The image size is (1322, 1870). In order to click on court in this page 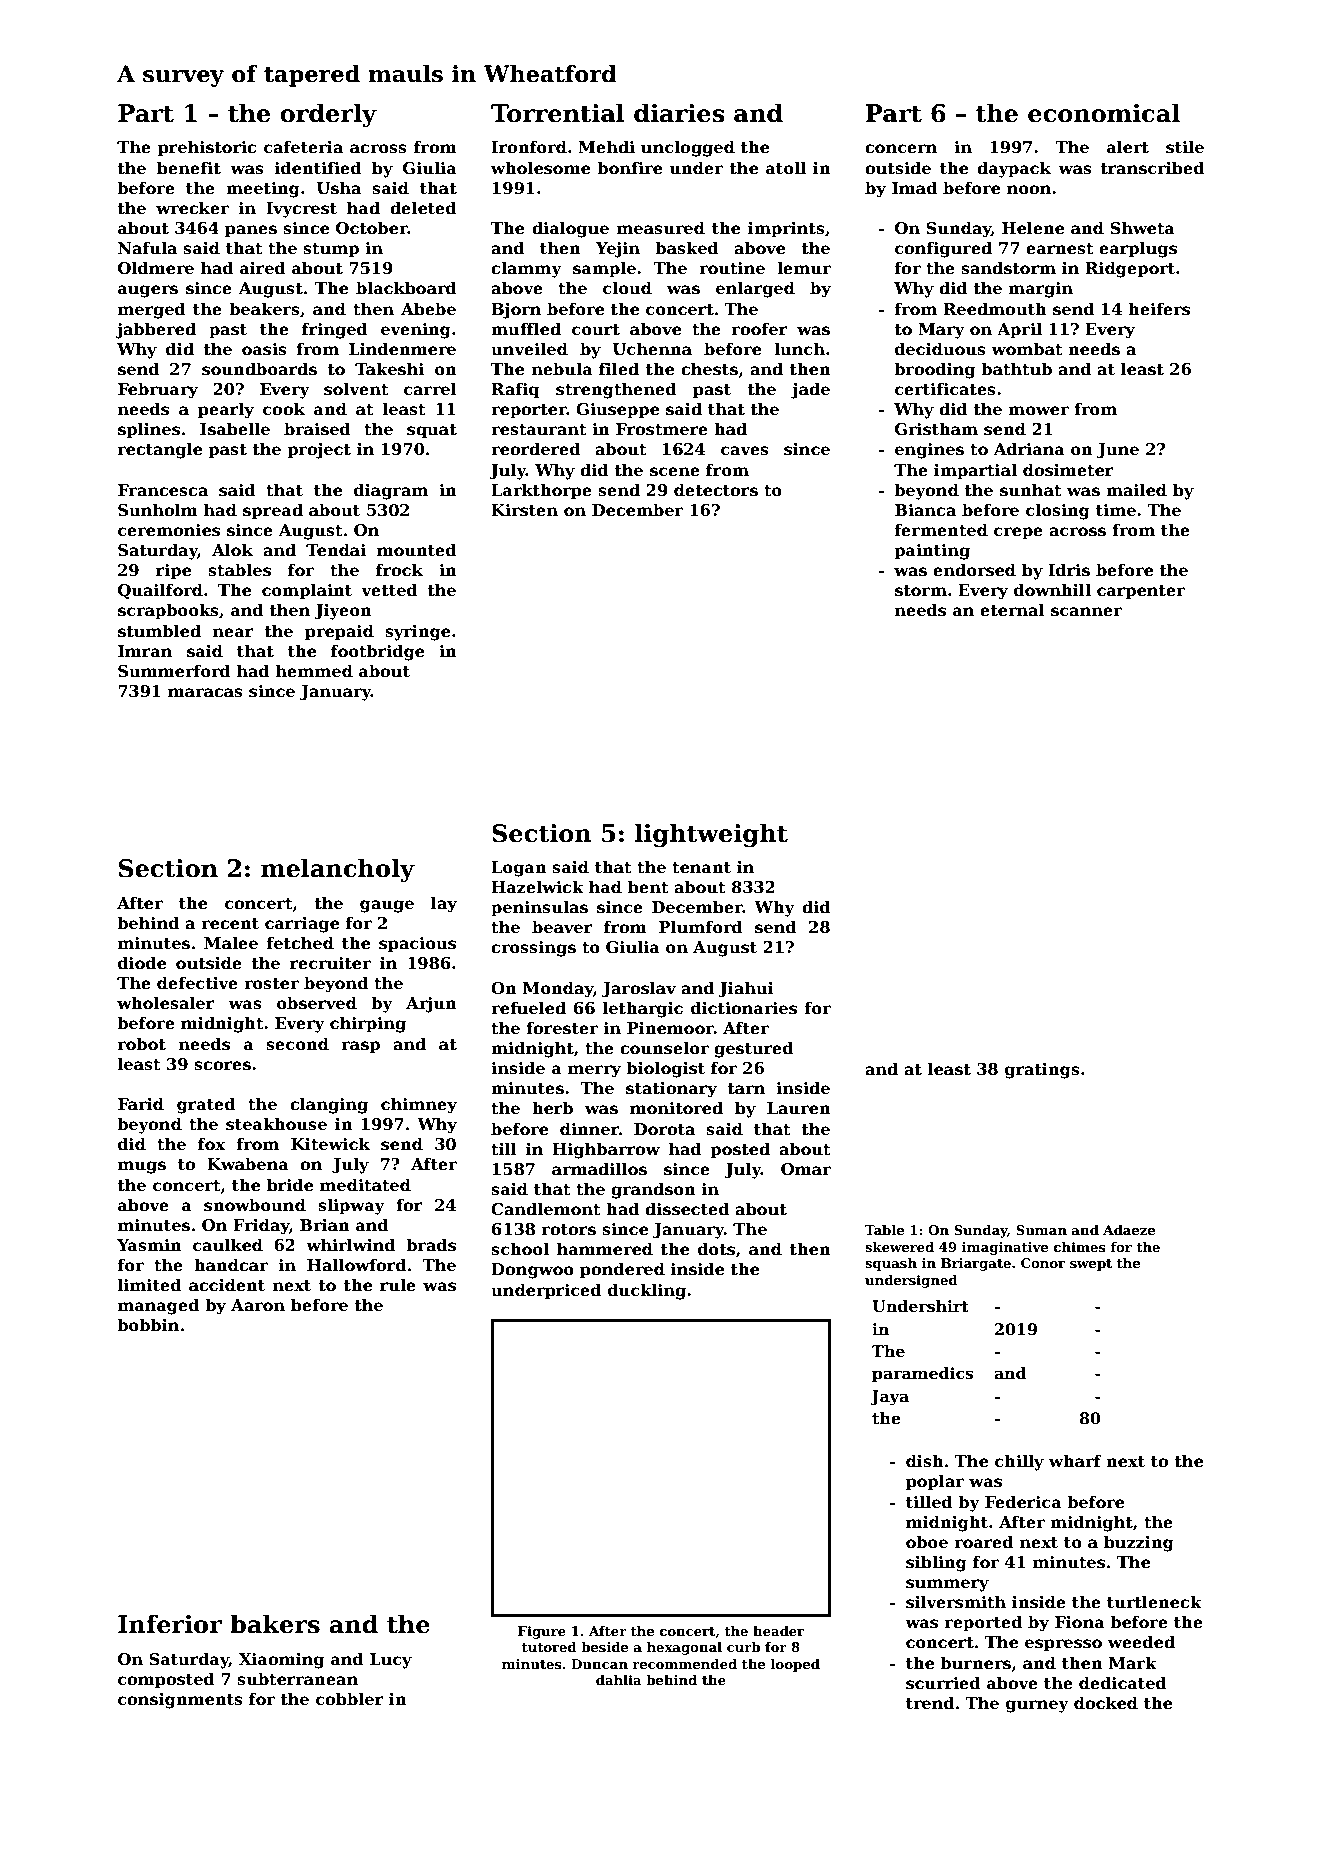, I will do `click(596, 330)`.
